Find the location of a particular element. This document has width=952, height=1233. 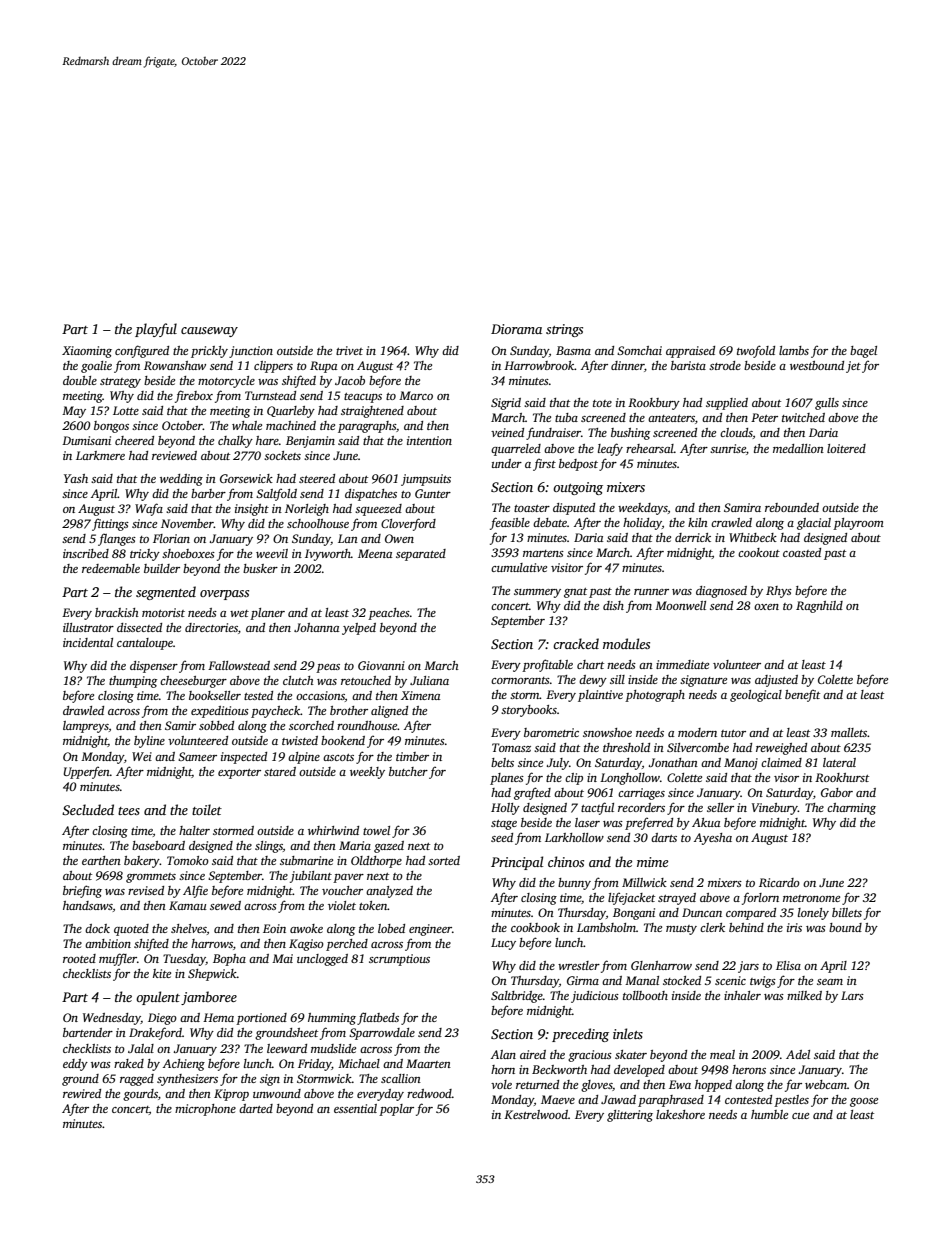

billets is located at coordinates (847, 912).
